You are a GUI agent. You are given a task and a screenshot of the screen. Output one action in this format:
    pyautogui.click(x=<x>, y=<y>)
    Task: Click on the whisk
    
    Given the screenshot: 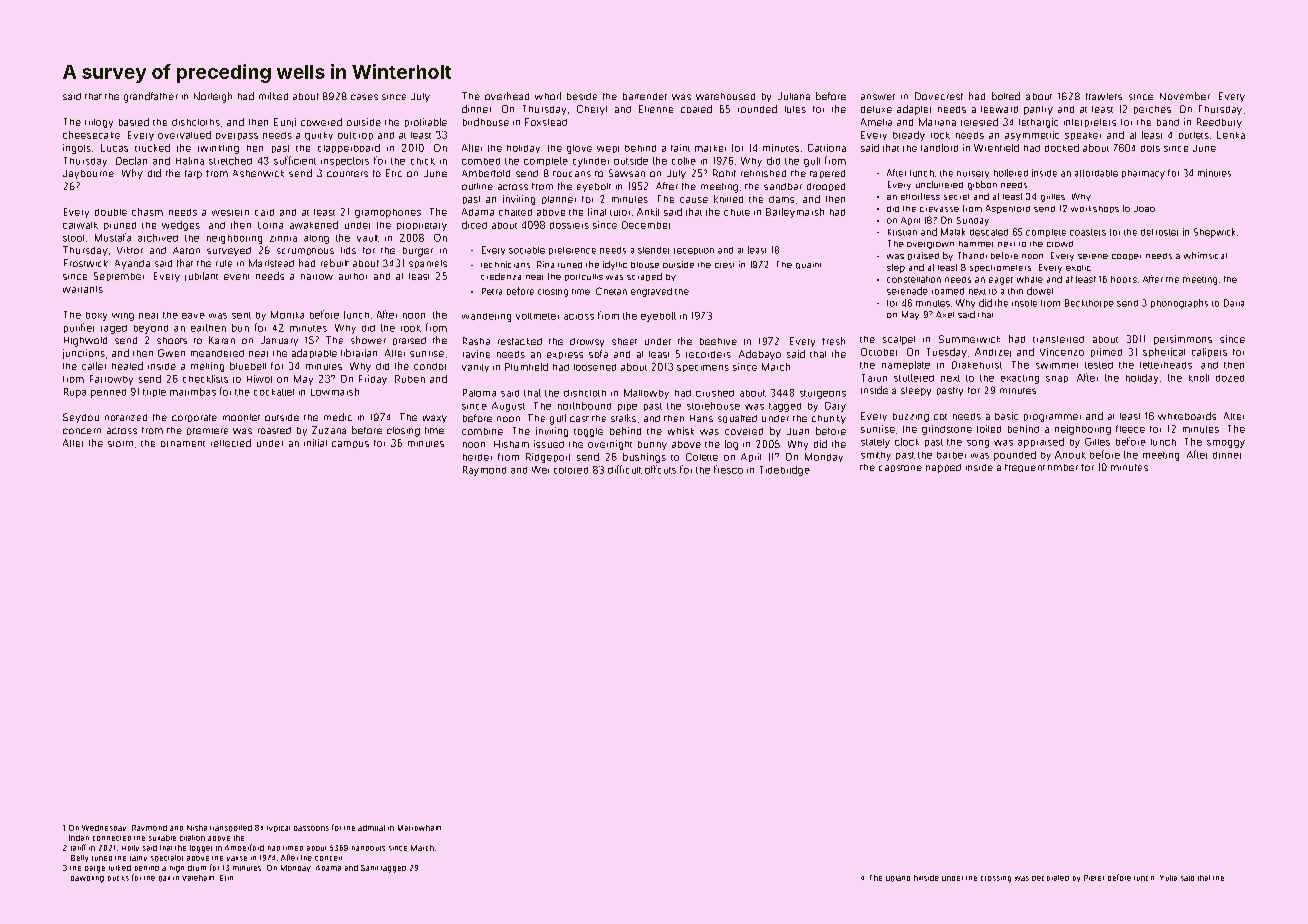 What is the action you would take?
    pyautogui.click(x=681, y=431)
